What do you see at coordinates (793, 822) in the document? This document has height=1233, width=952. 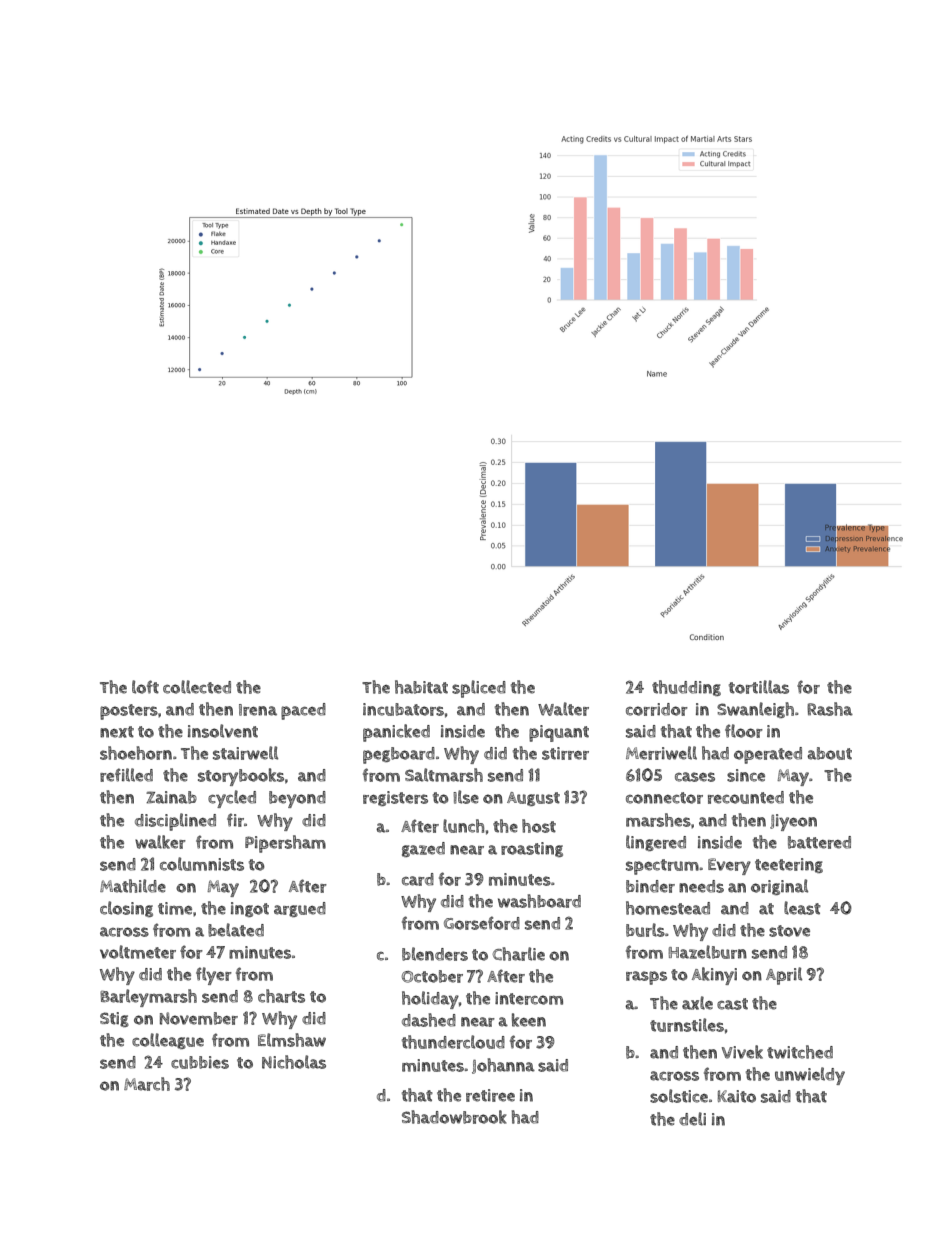 I see `Jiyeon` at bounding box center [793, 822].
